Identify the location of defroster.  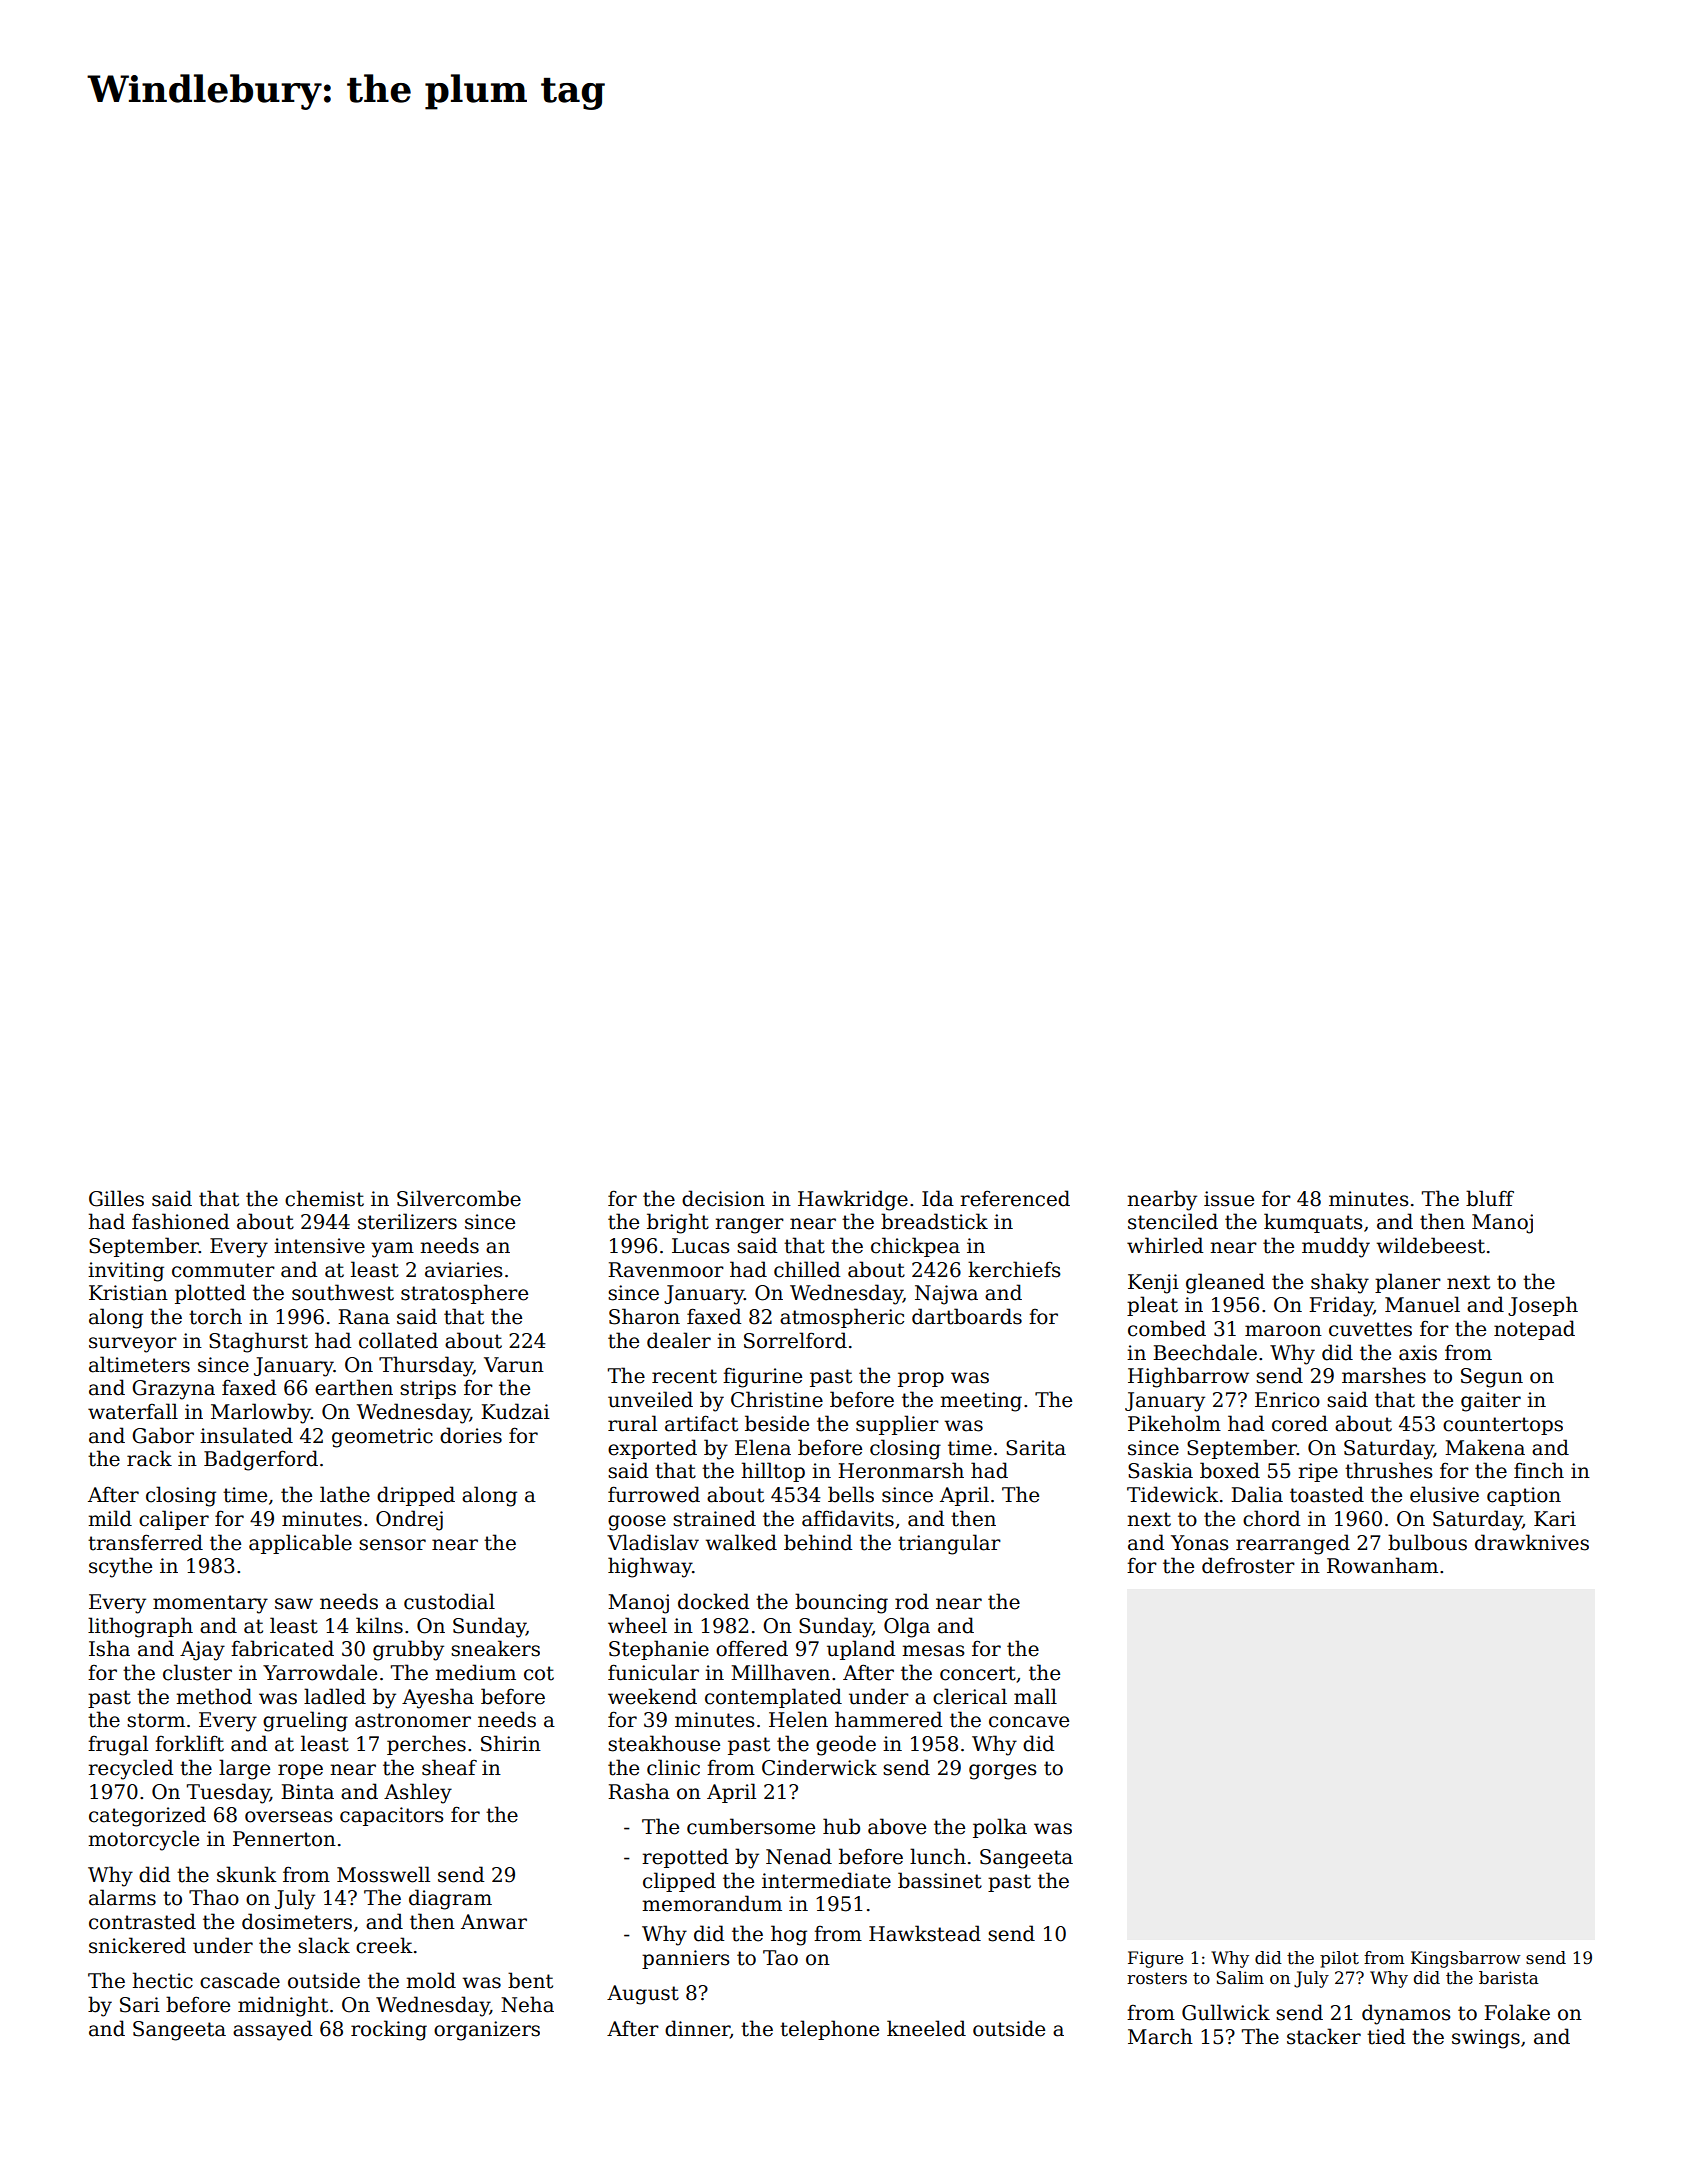
(1248, 1565).
